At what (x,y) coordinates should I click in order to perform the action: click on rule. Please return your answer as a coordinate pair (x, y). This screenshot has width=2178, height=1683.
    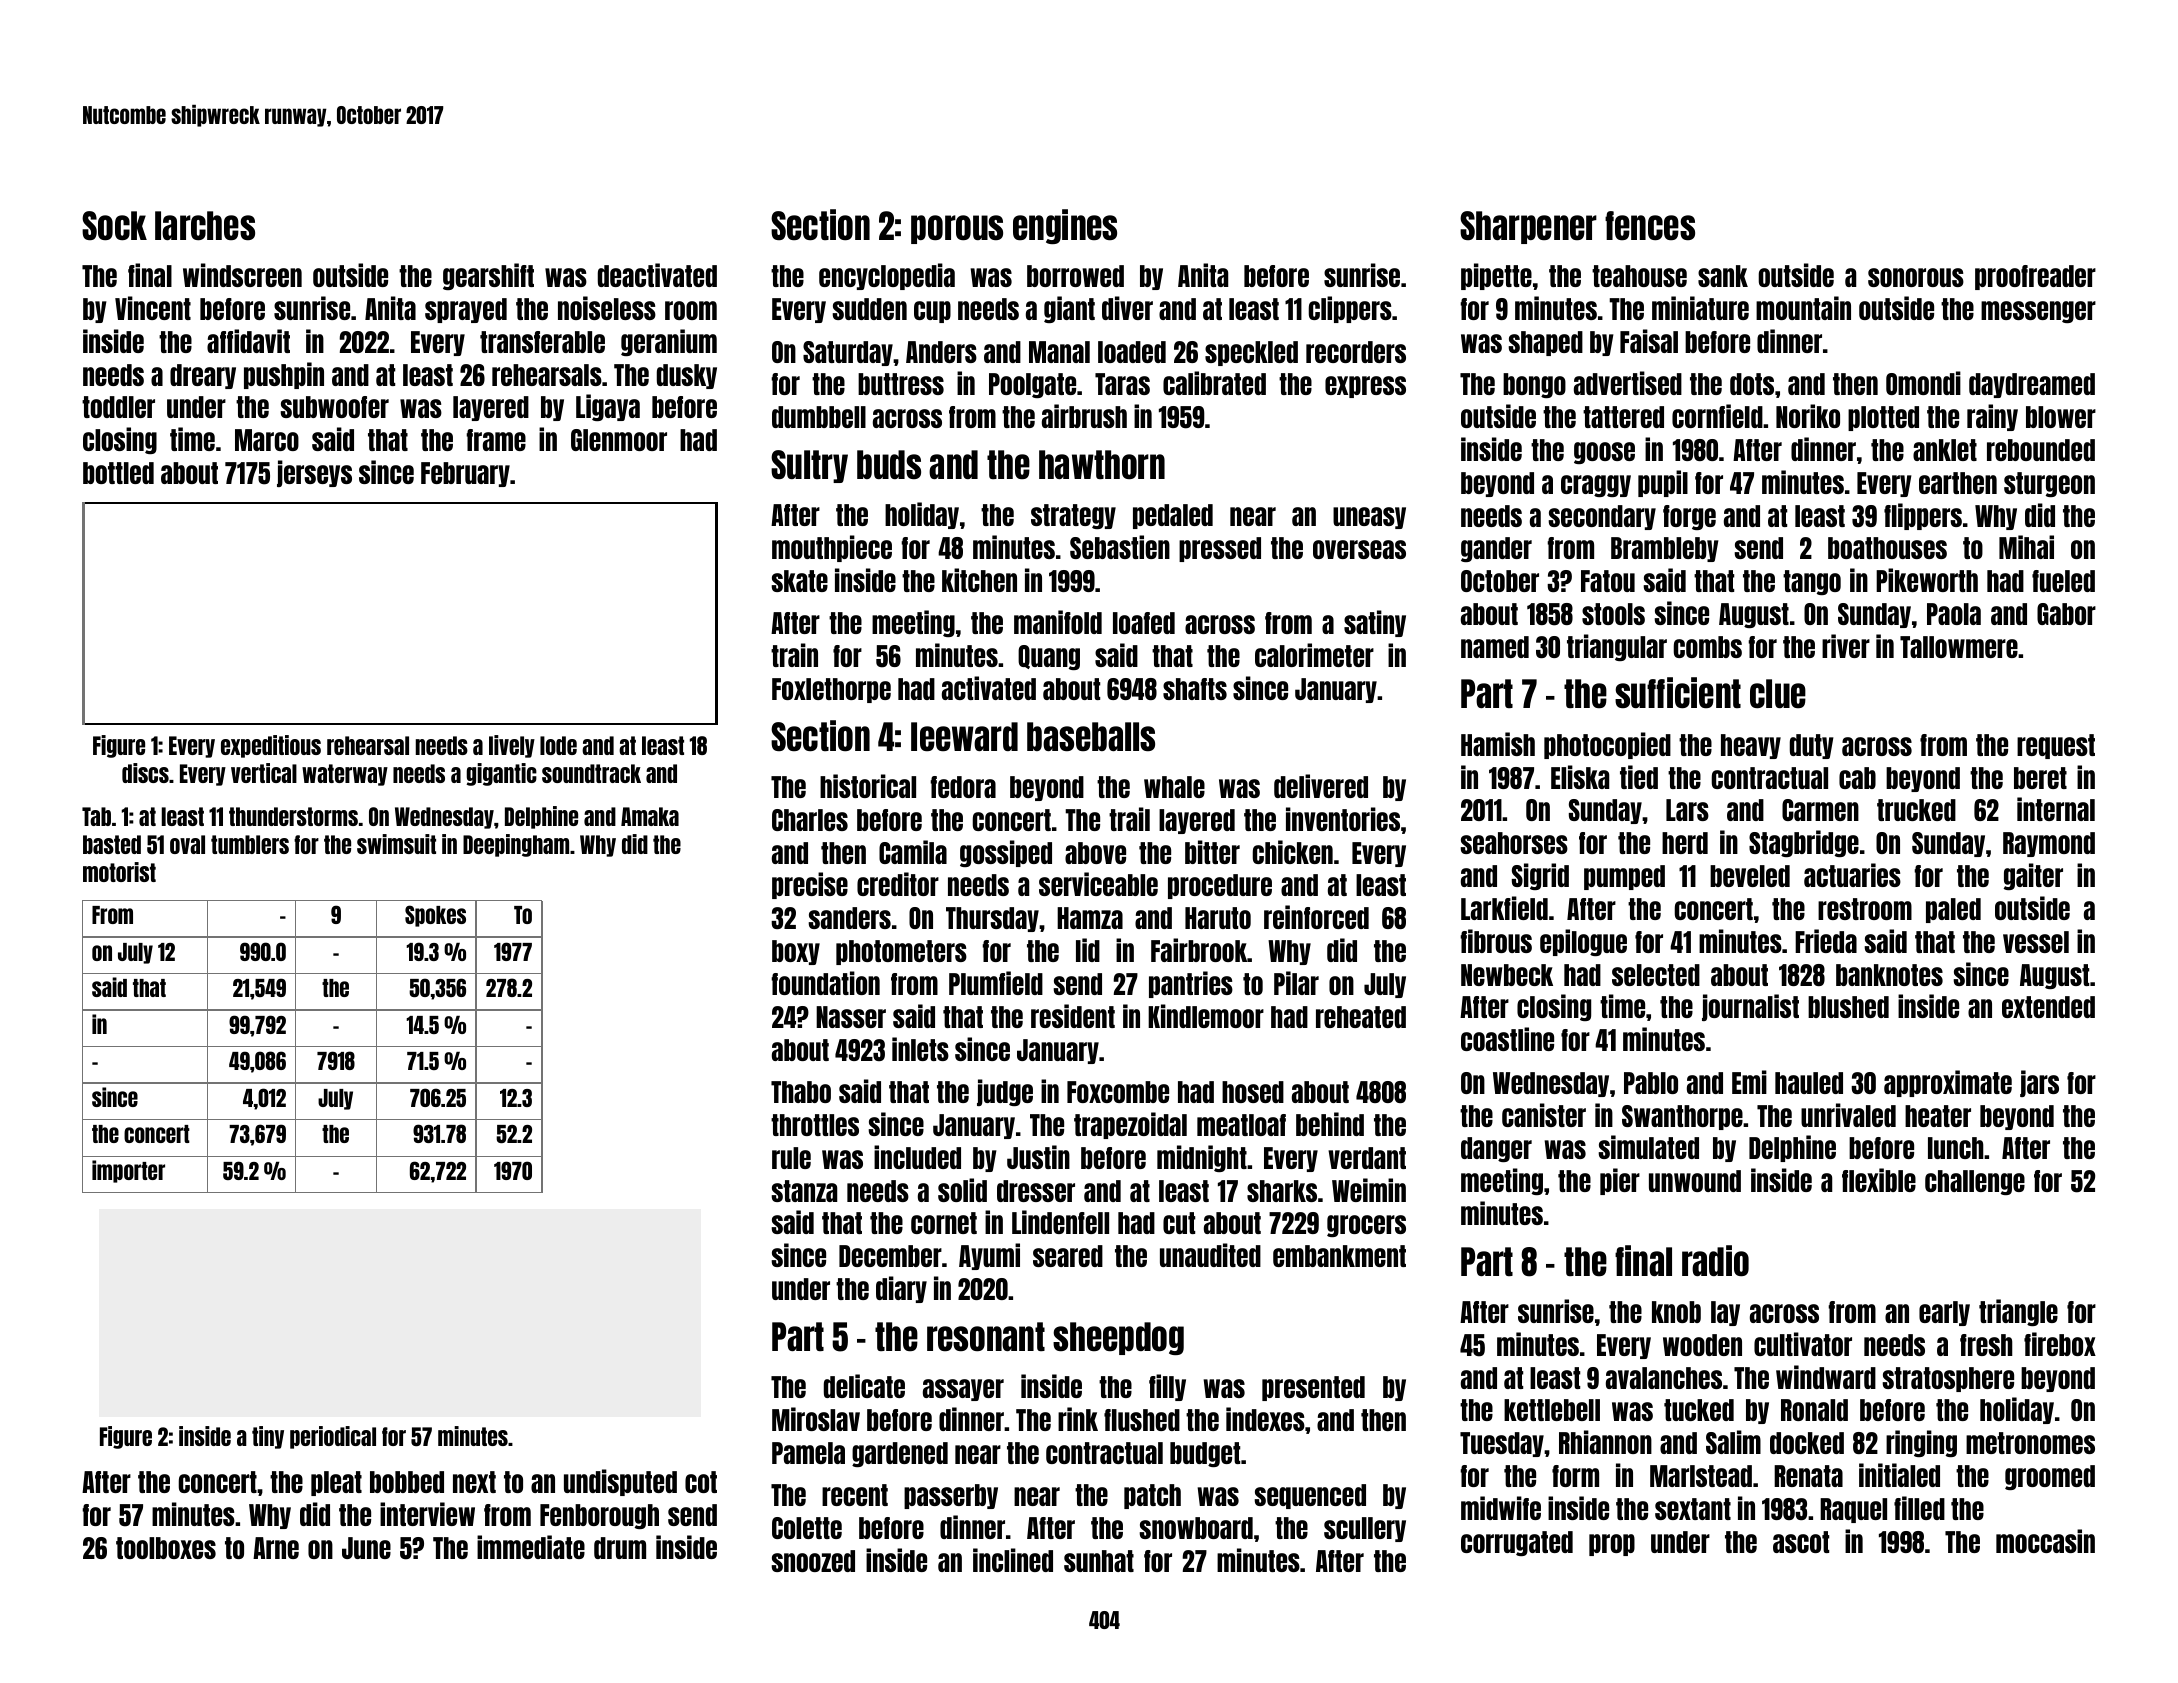
    Looking at the image, I should click on (791, 1158).
